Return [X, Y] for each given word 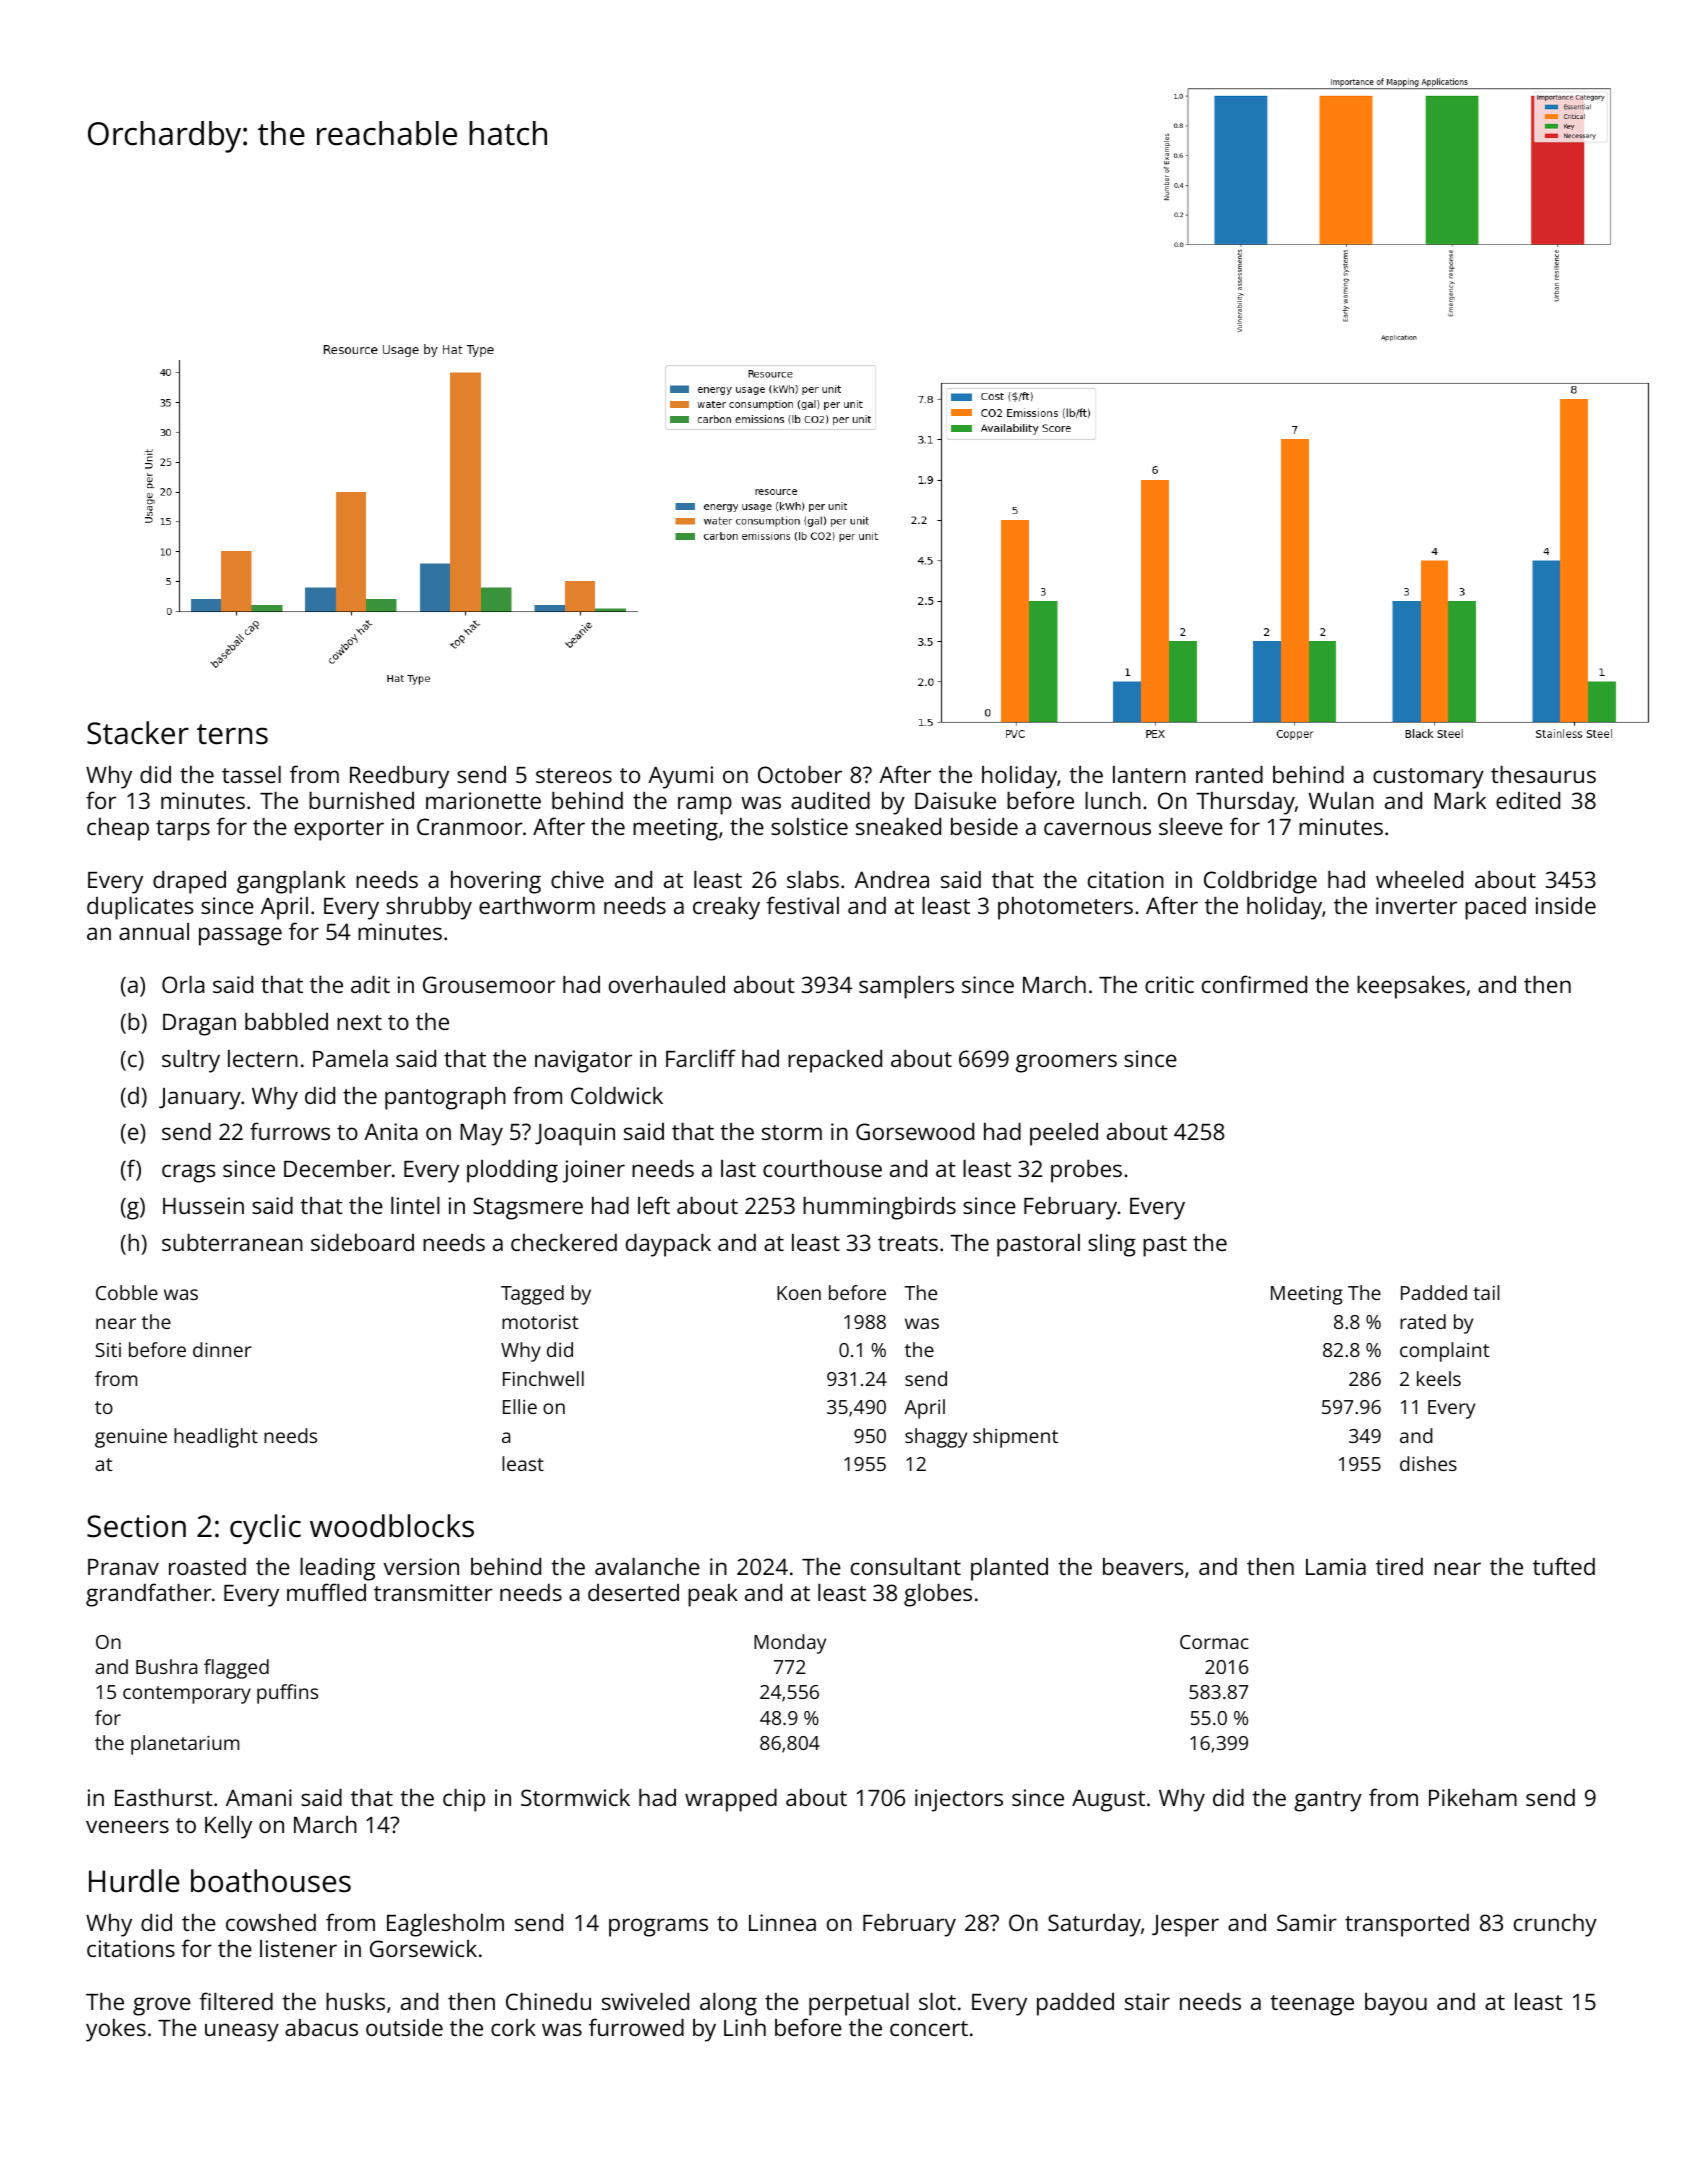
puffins [287, 1694]
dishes [1428, 1463]
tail [1486, 1292]
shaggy [936, 1438]
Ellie [520, 1406]
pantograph [445, 1098]
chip [464, 1800]
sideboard [362, 1242]
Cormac [1214, 1642]
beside [984, 826]
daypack [668, 1245]
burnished [361, 800]
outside [404, 2027]
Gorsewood [915, 1131]
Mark [1460, 800]
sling [1112, 1245]
